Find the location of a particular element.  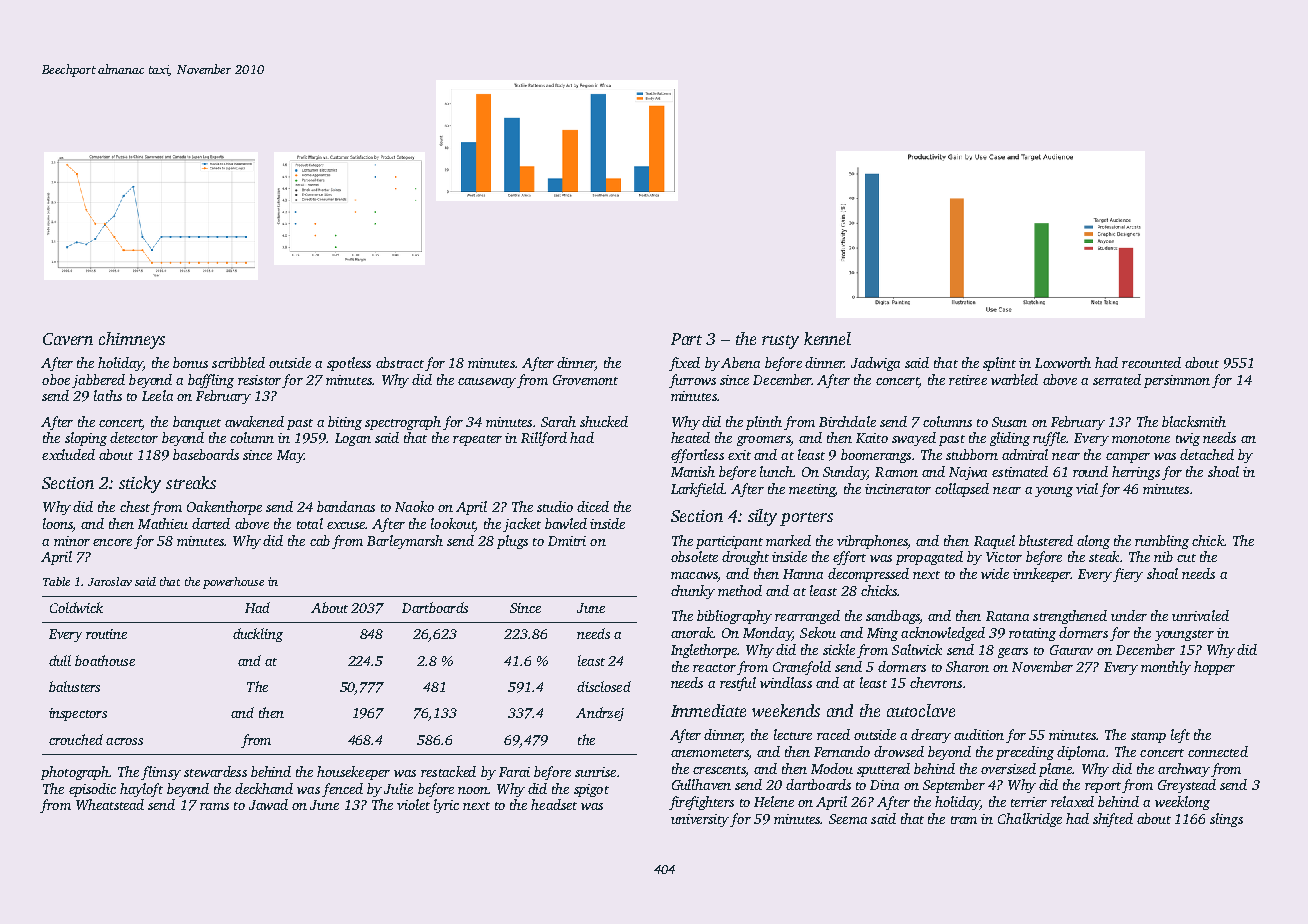

kennel is located at coordinates (827, 338).
